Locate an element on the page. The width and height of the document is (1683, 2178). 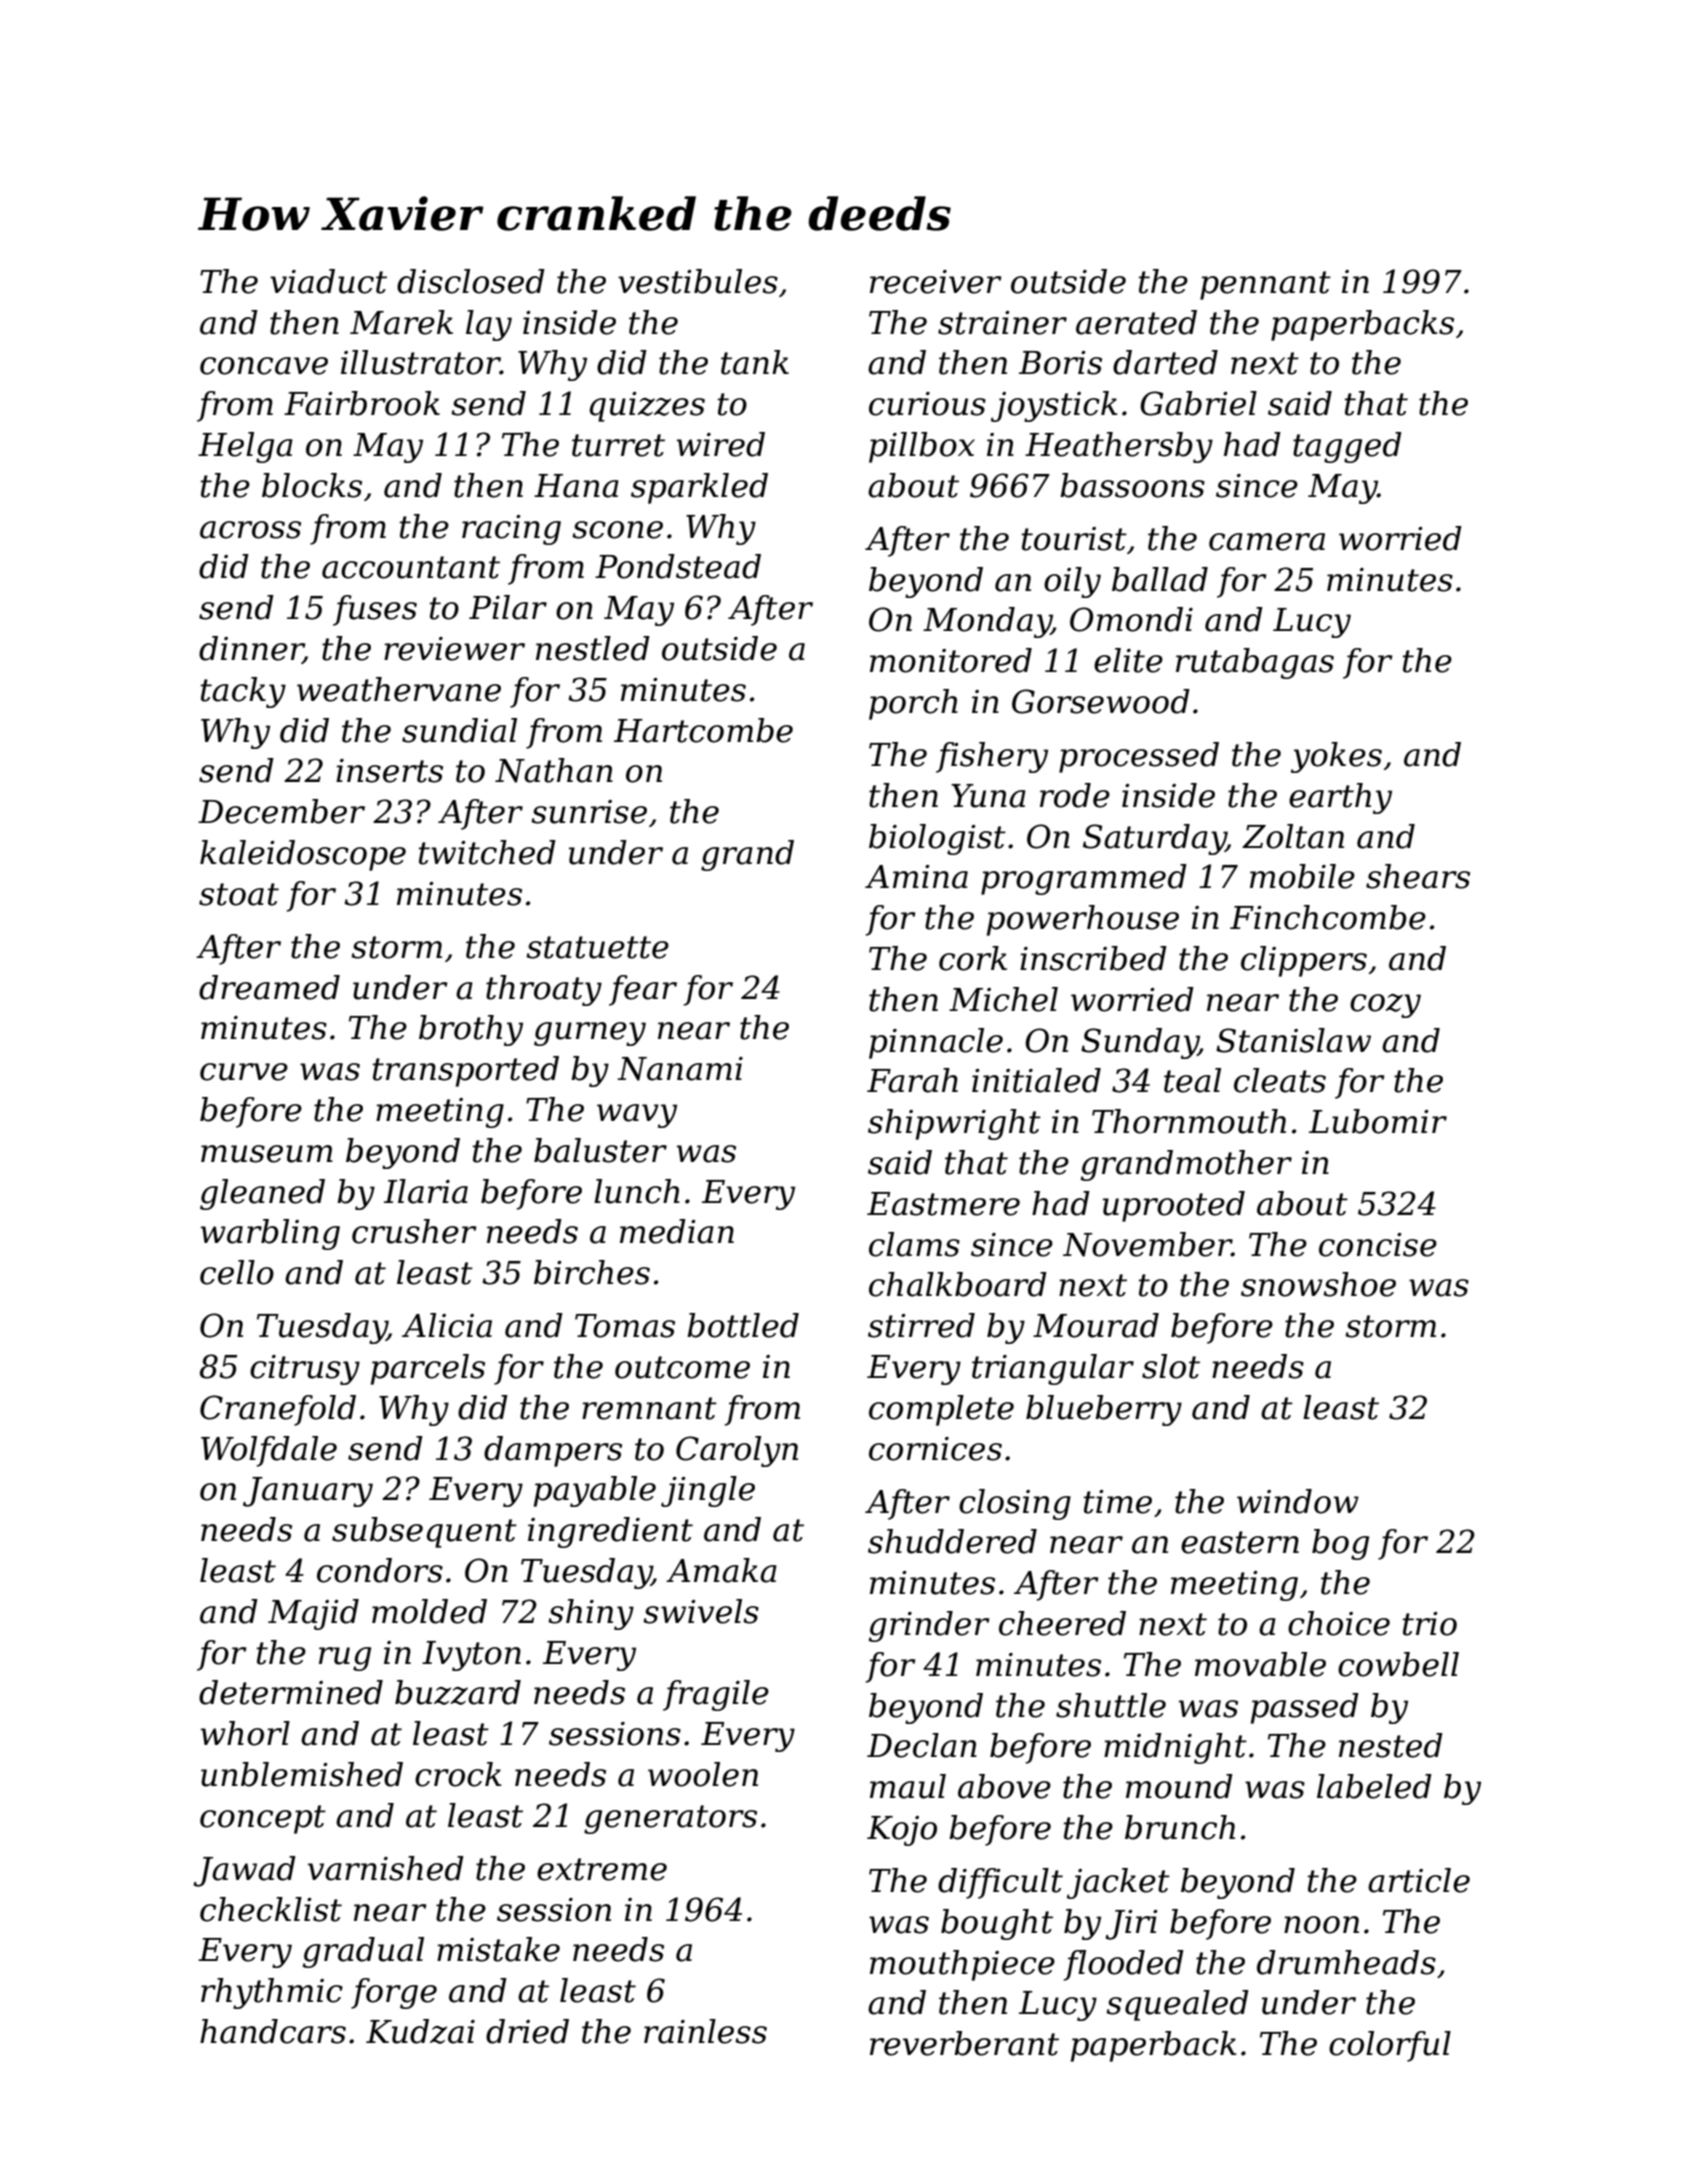
concise is located at coordinates (1378, 1245).
